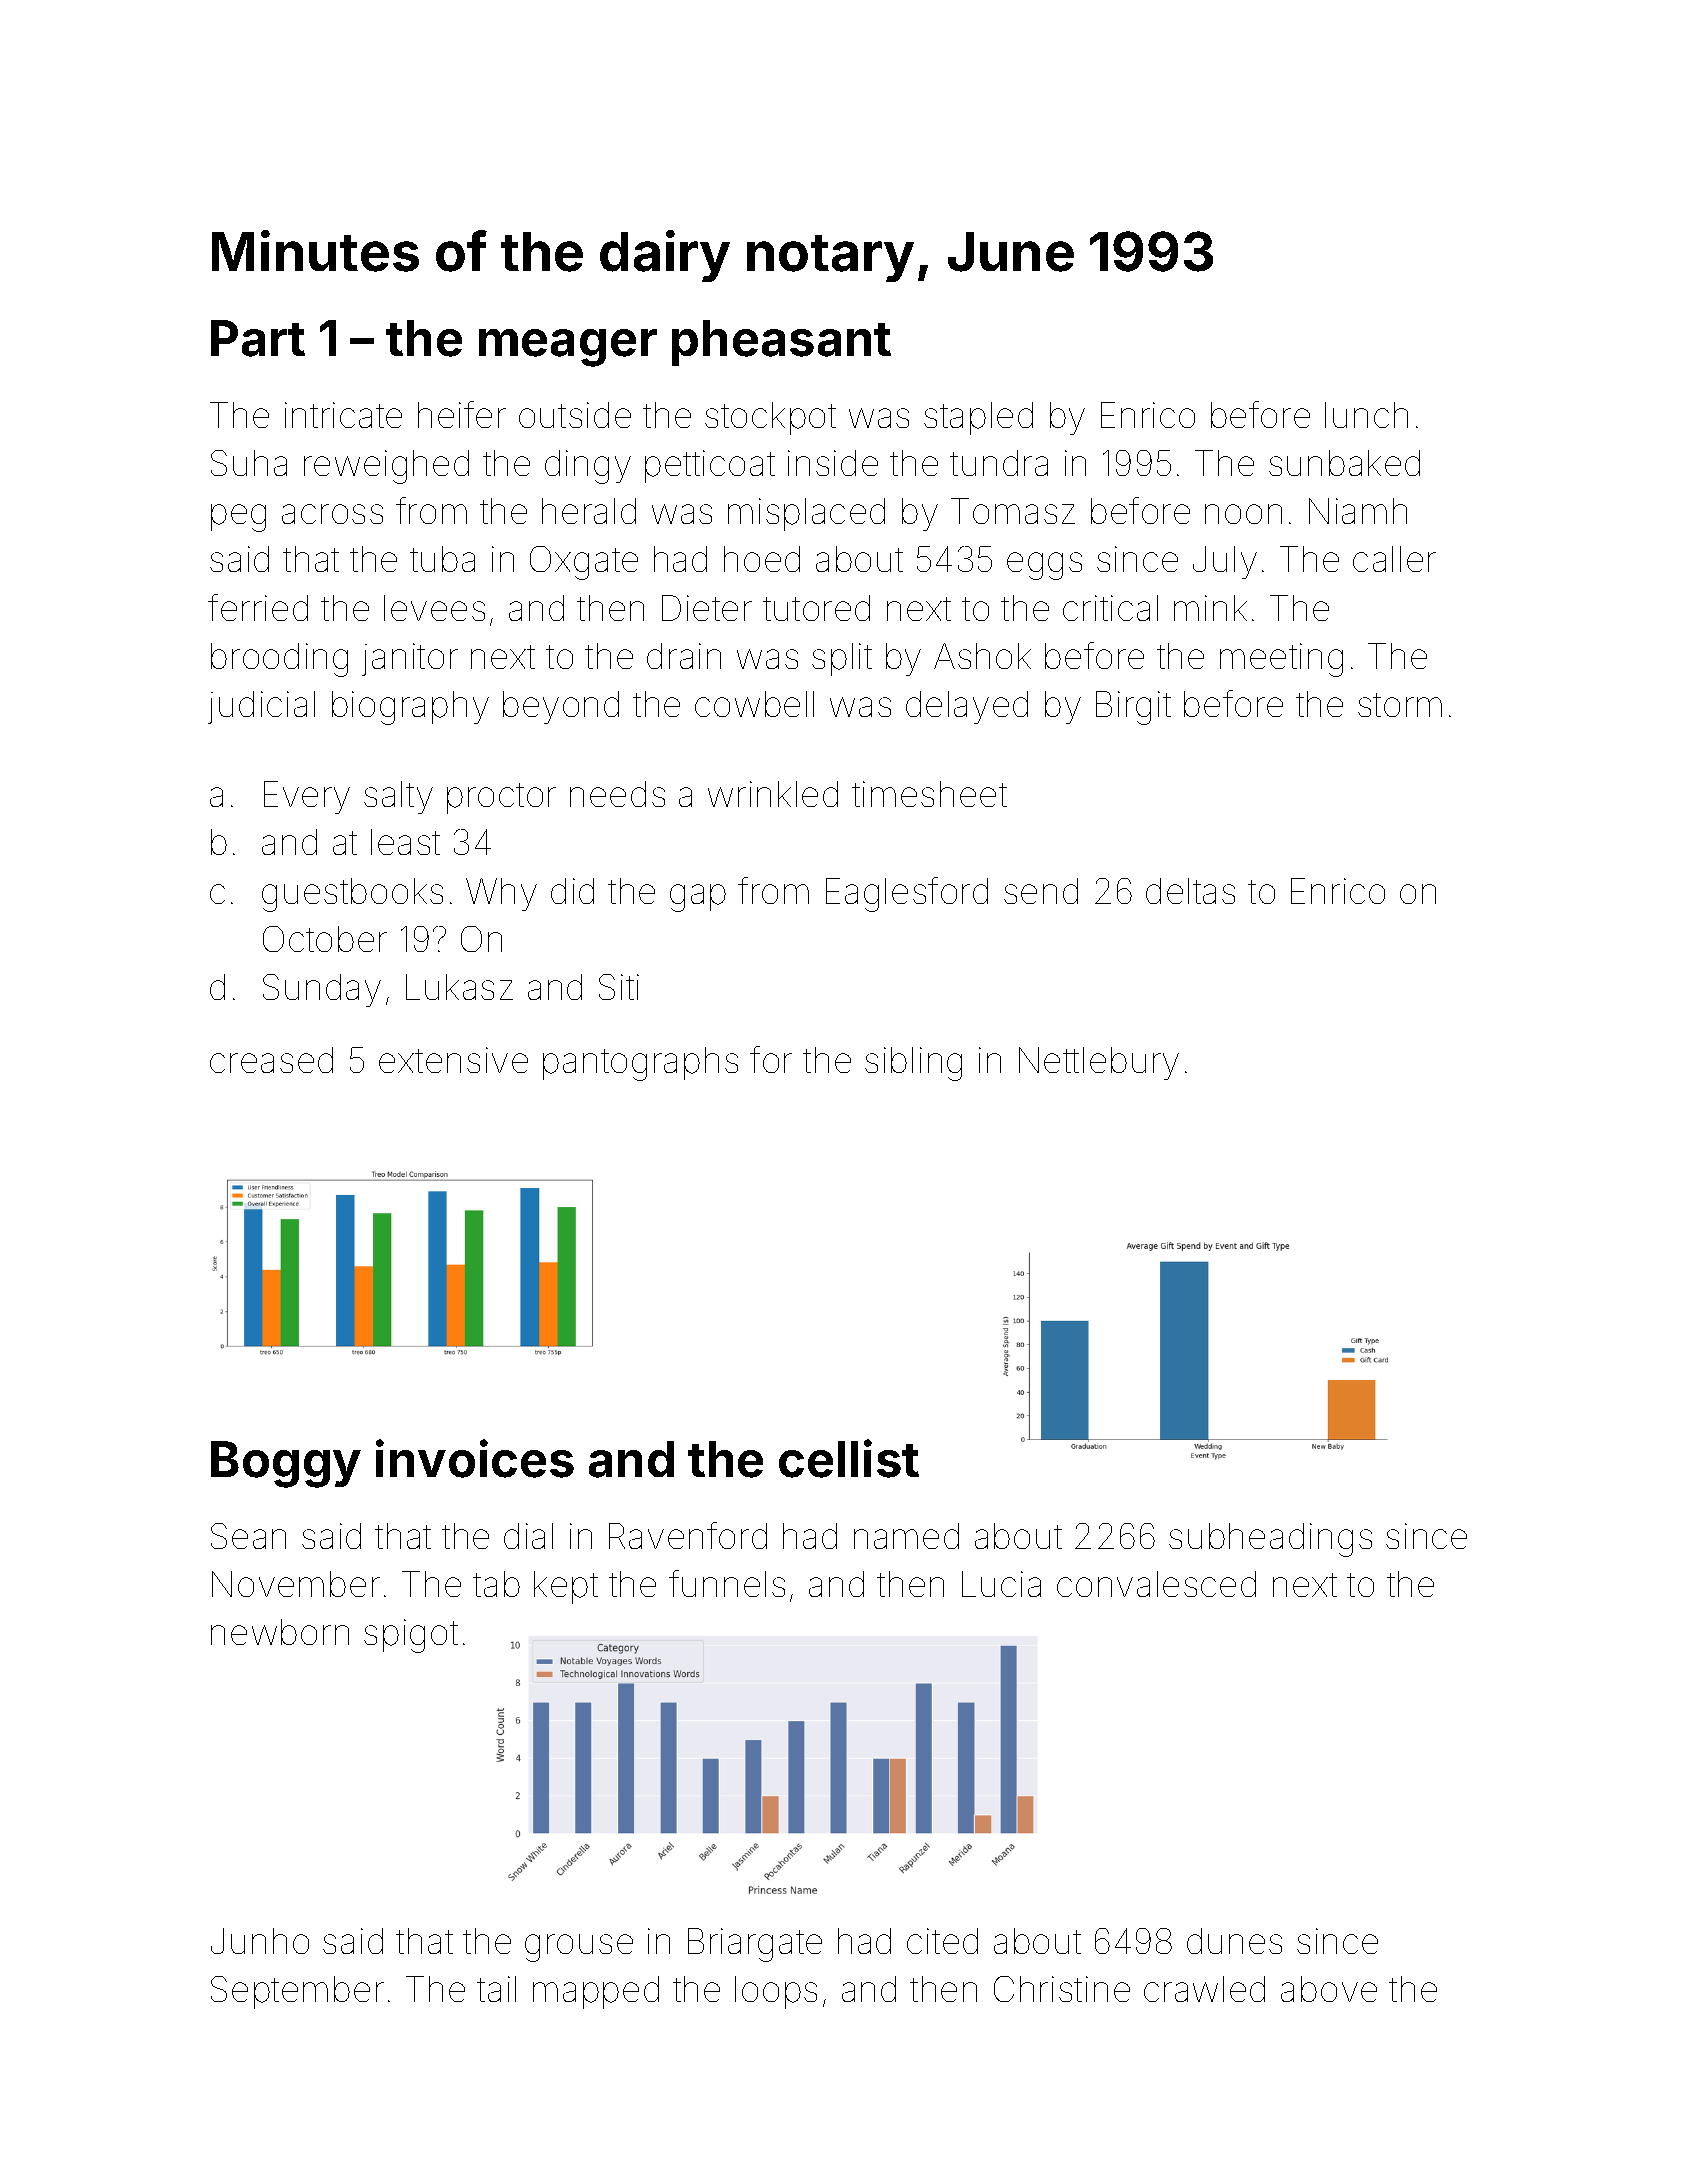 This image has height=2178, width=1683. What do you see at coordinates (459, 987) in the image?
I see `Lukasz` at bounding box center [459, 987].
